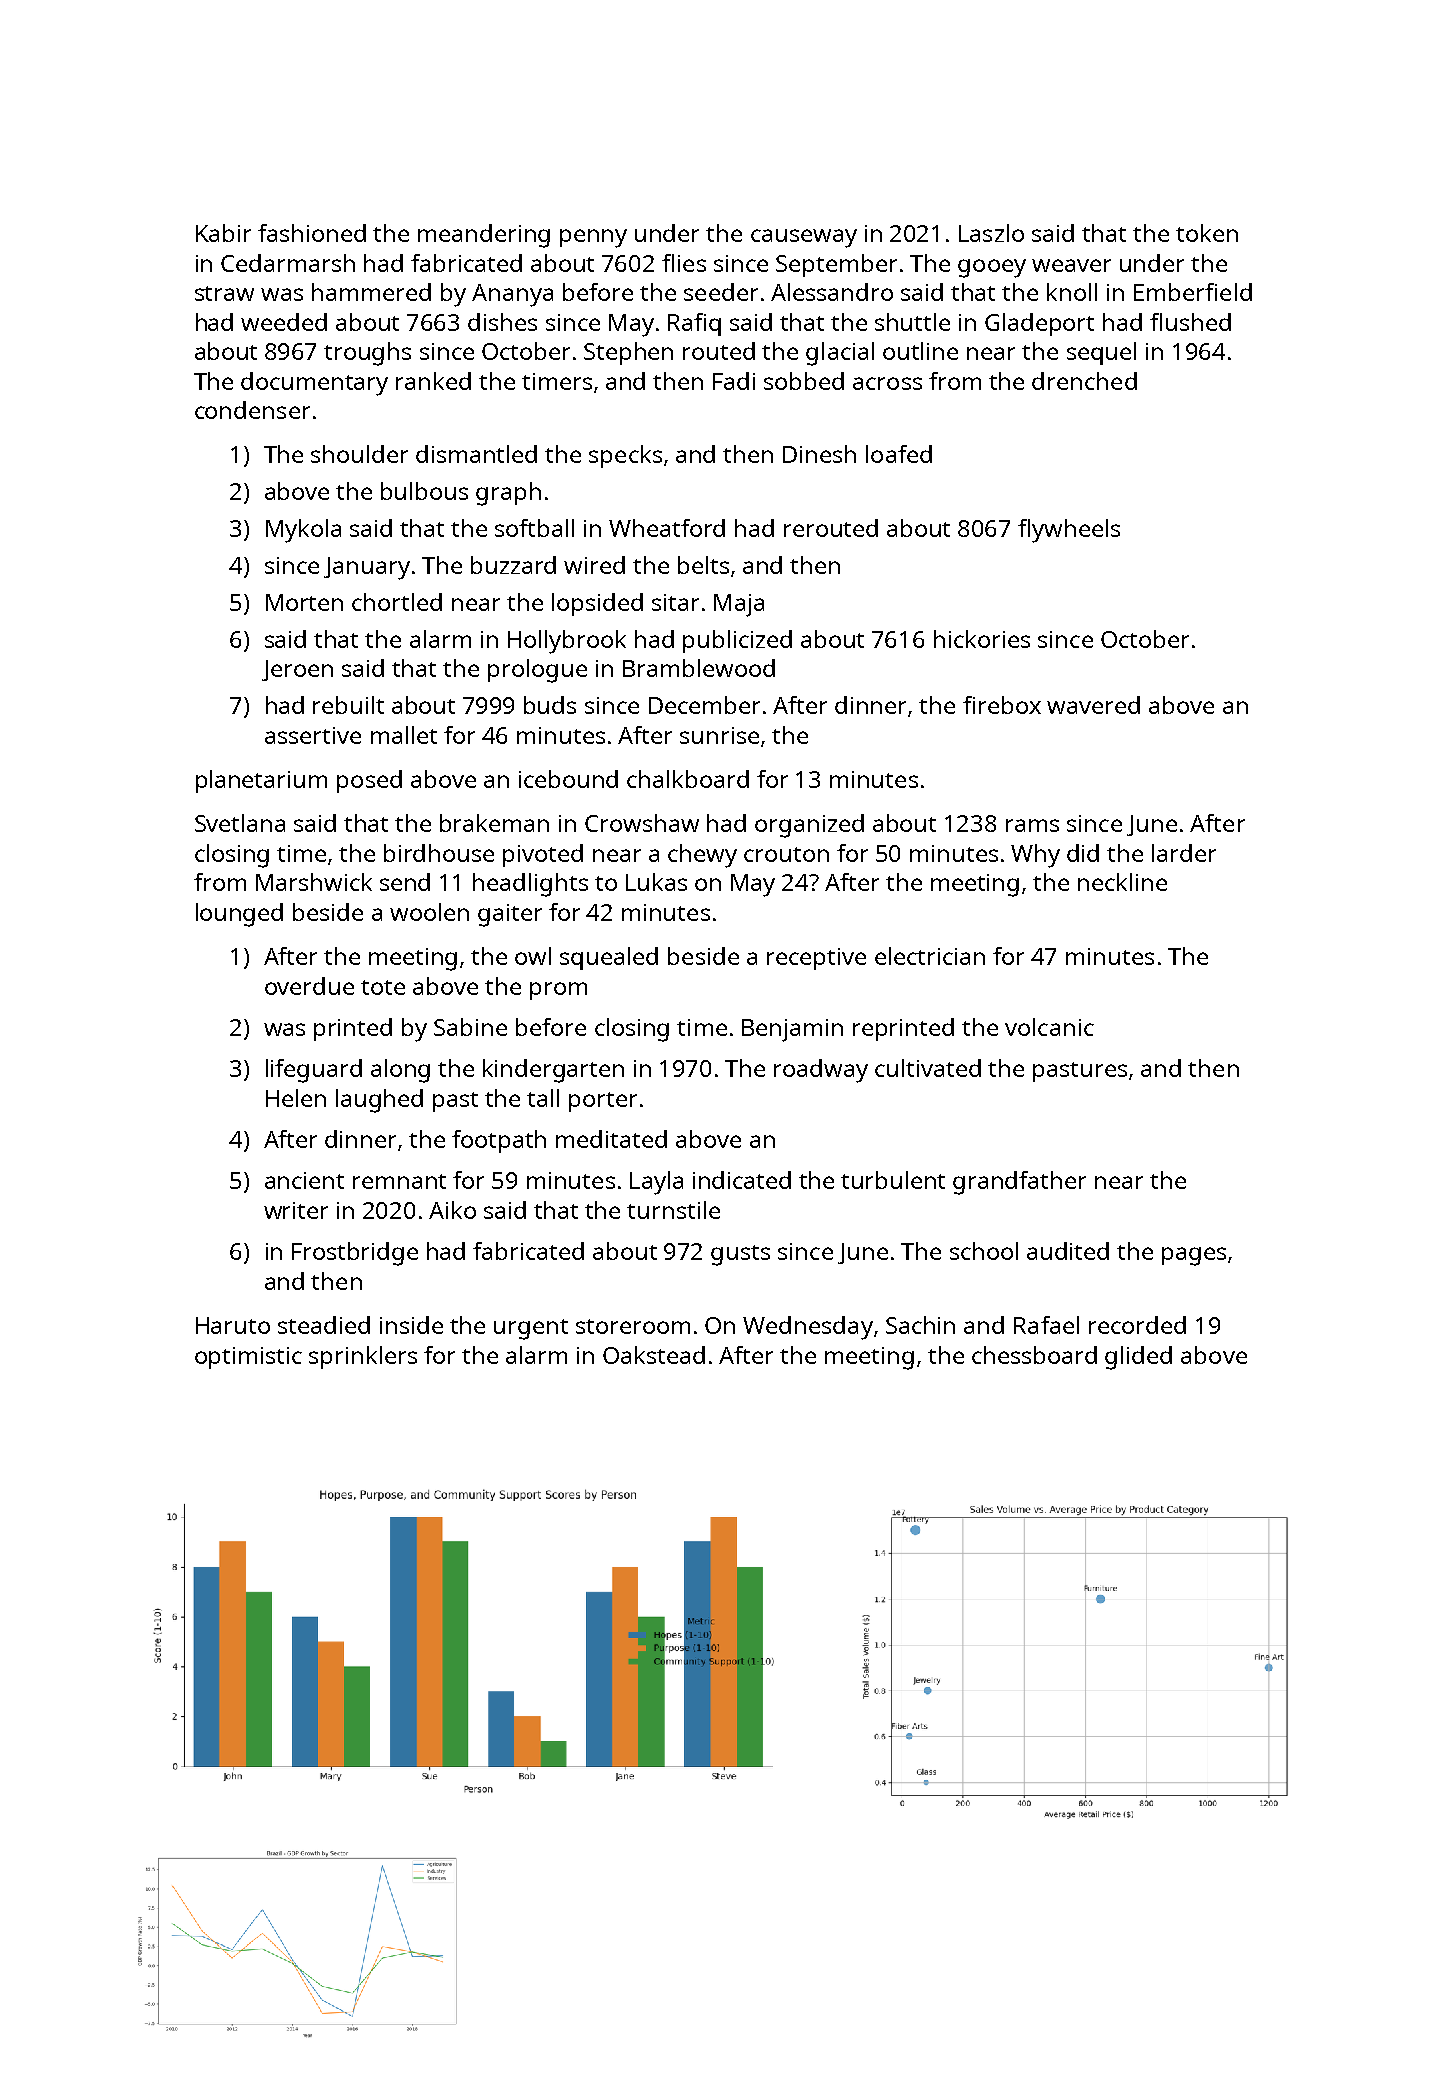 The image size is (1450, 2100). Describe the element at coordinates (363, 1357) in the page. I see `sprinklers` at that location.
